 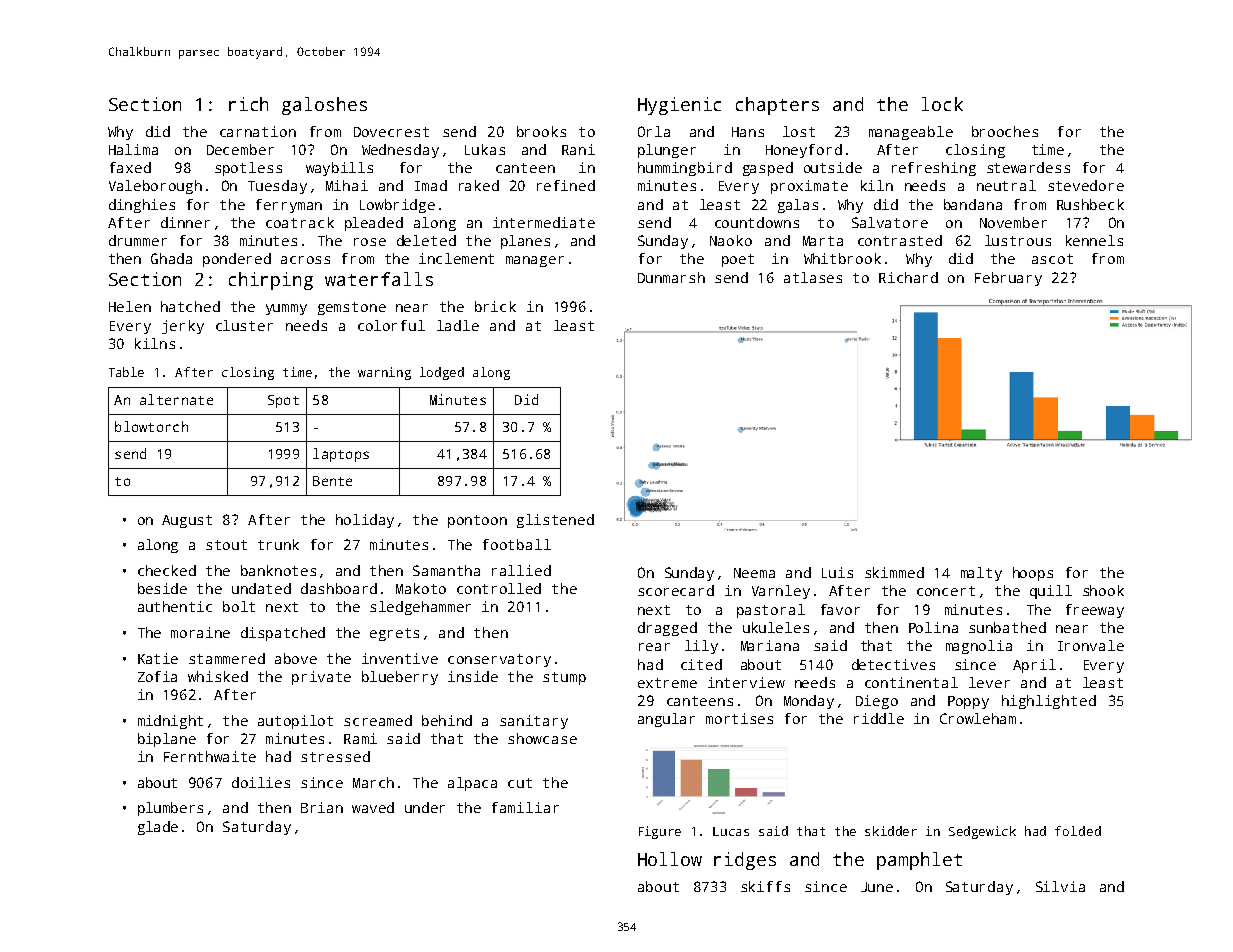 What do you see at coordinates (768, 169) in the screenshot?
I see `gasped` at bounding box center [768, 169].
